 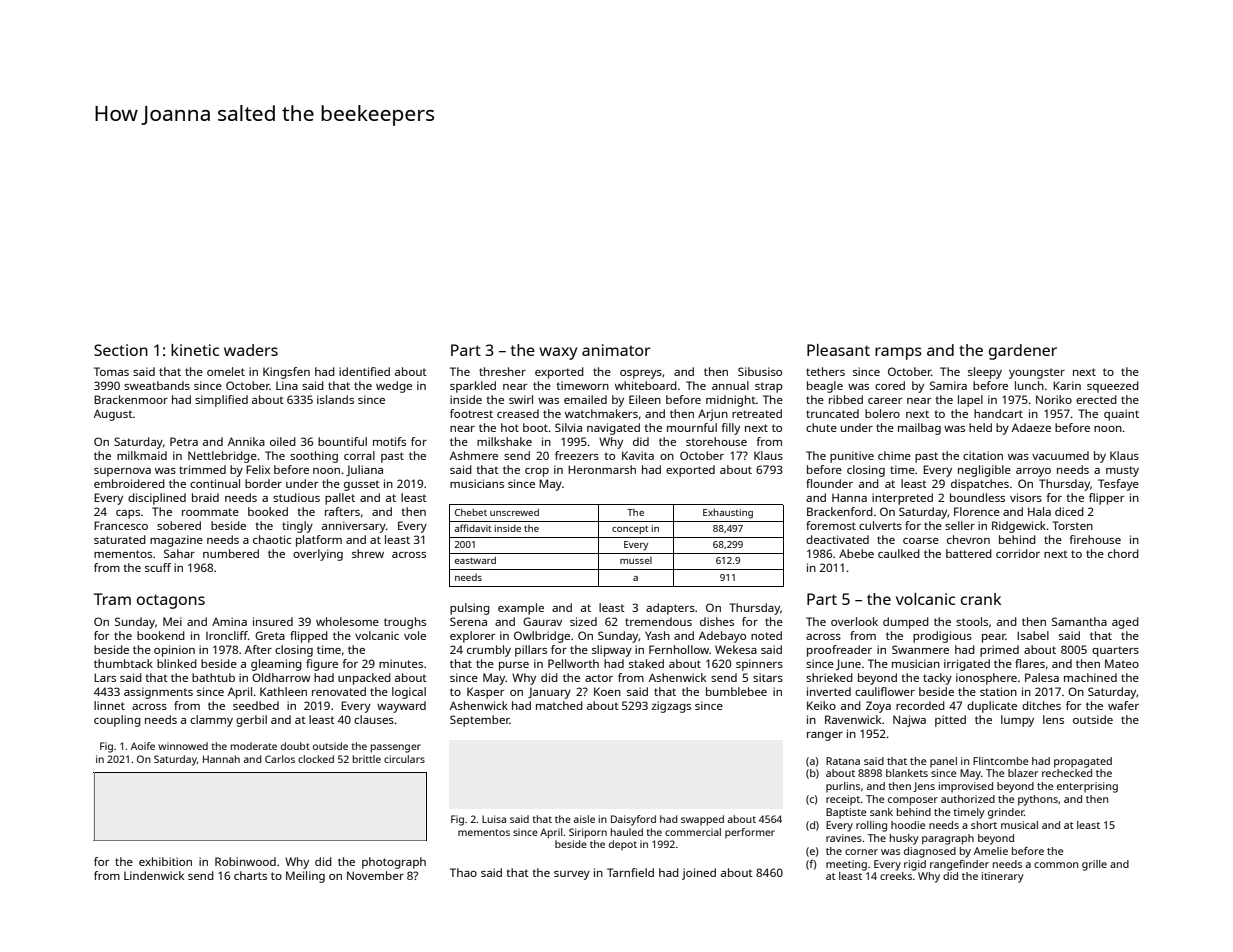 What do you see at coordinates (699, 874) in the document?
I see `joined` at bounding box center [699, 874].
